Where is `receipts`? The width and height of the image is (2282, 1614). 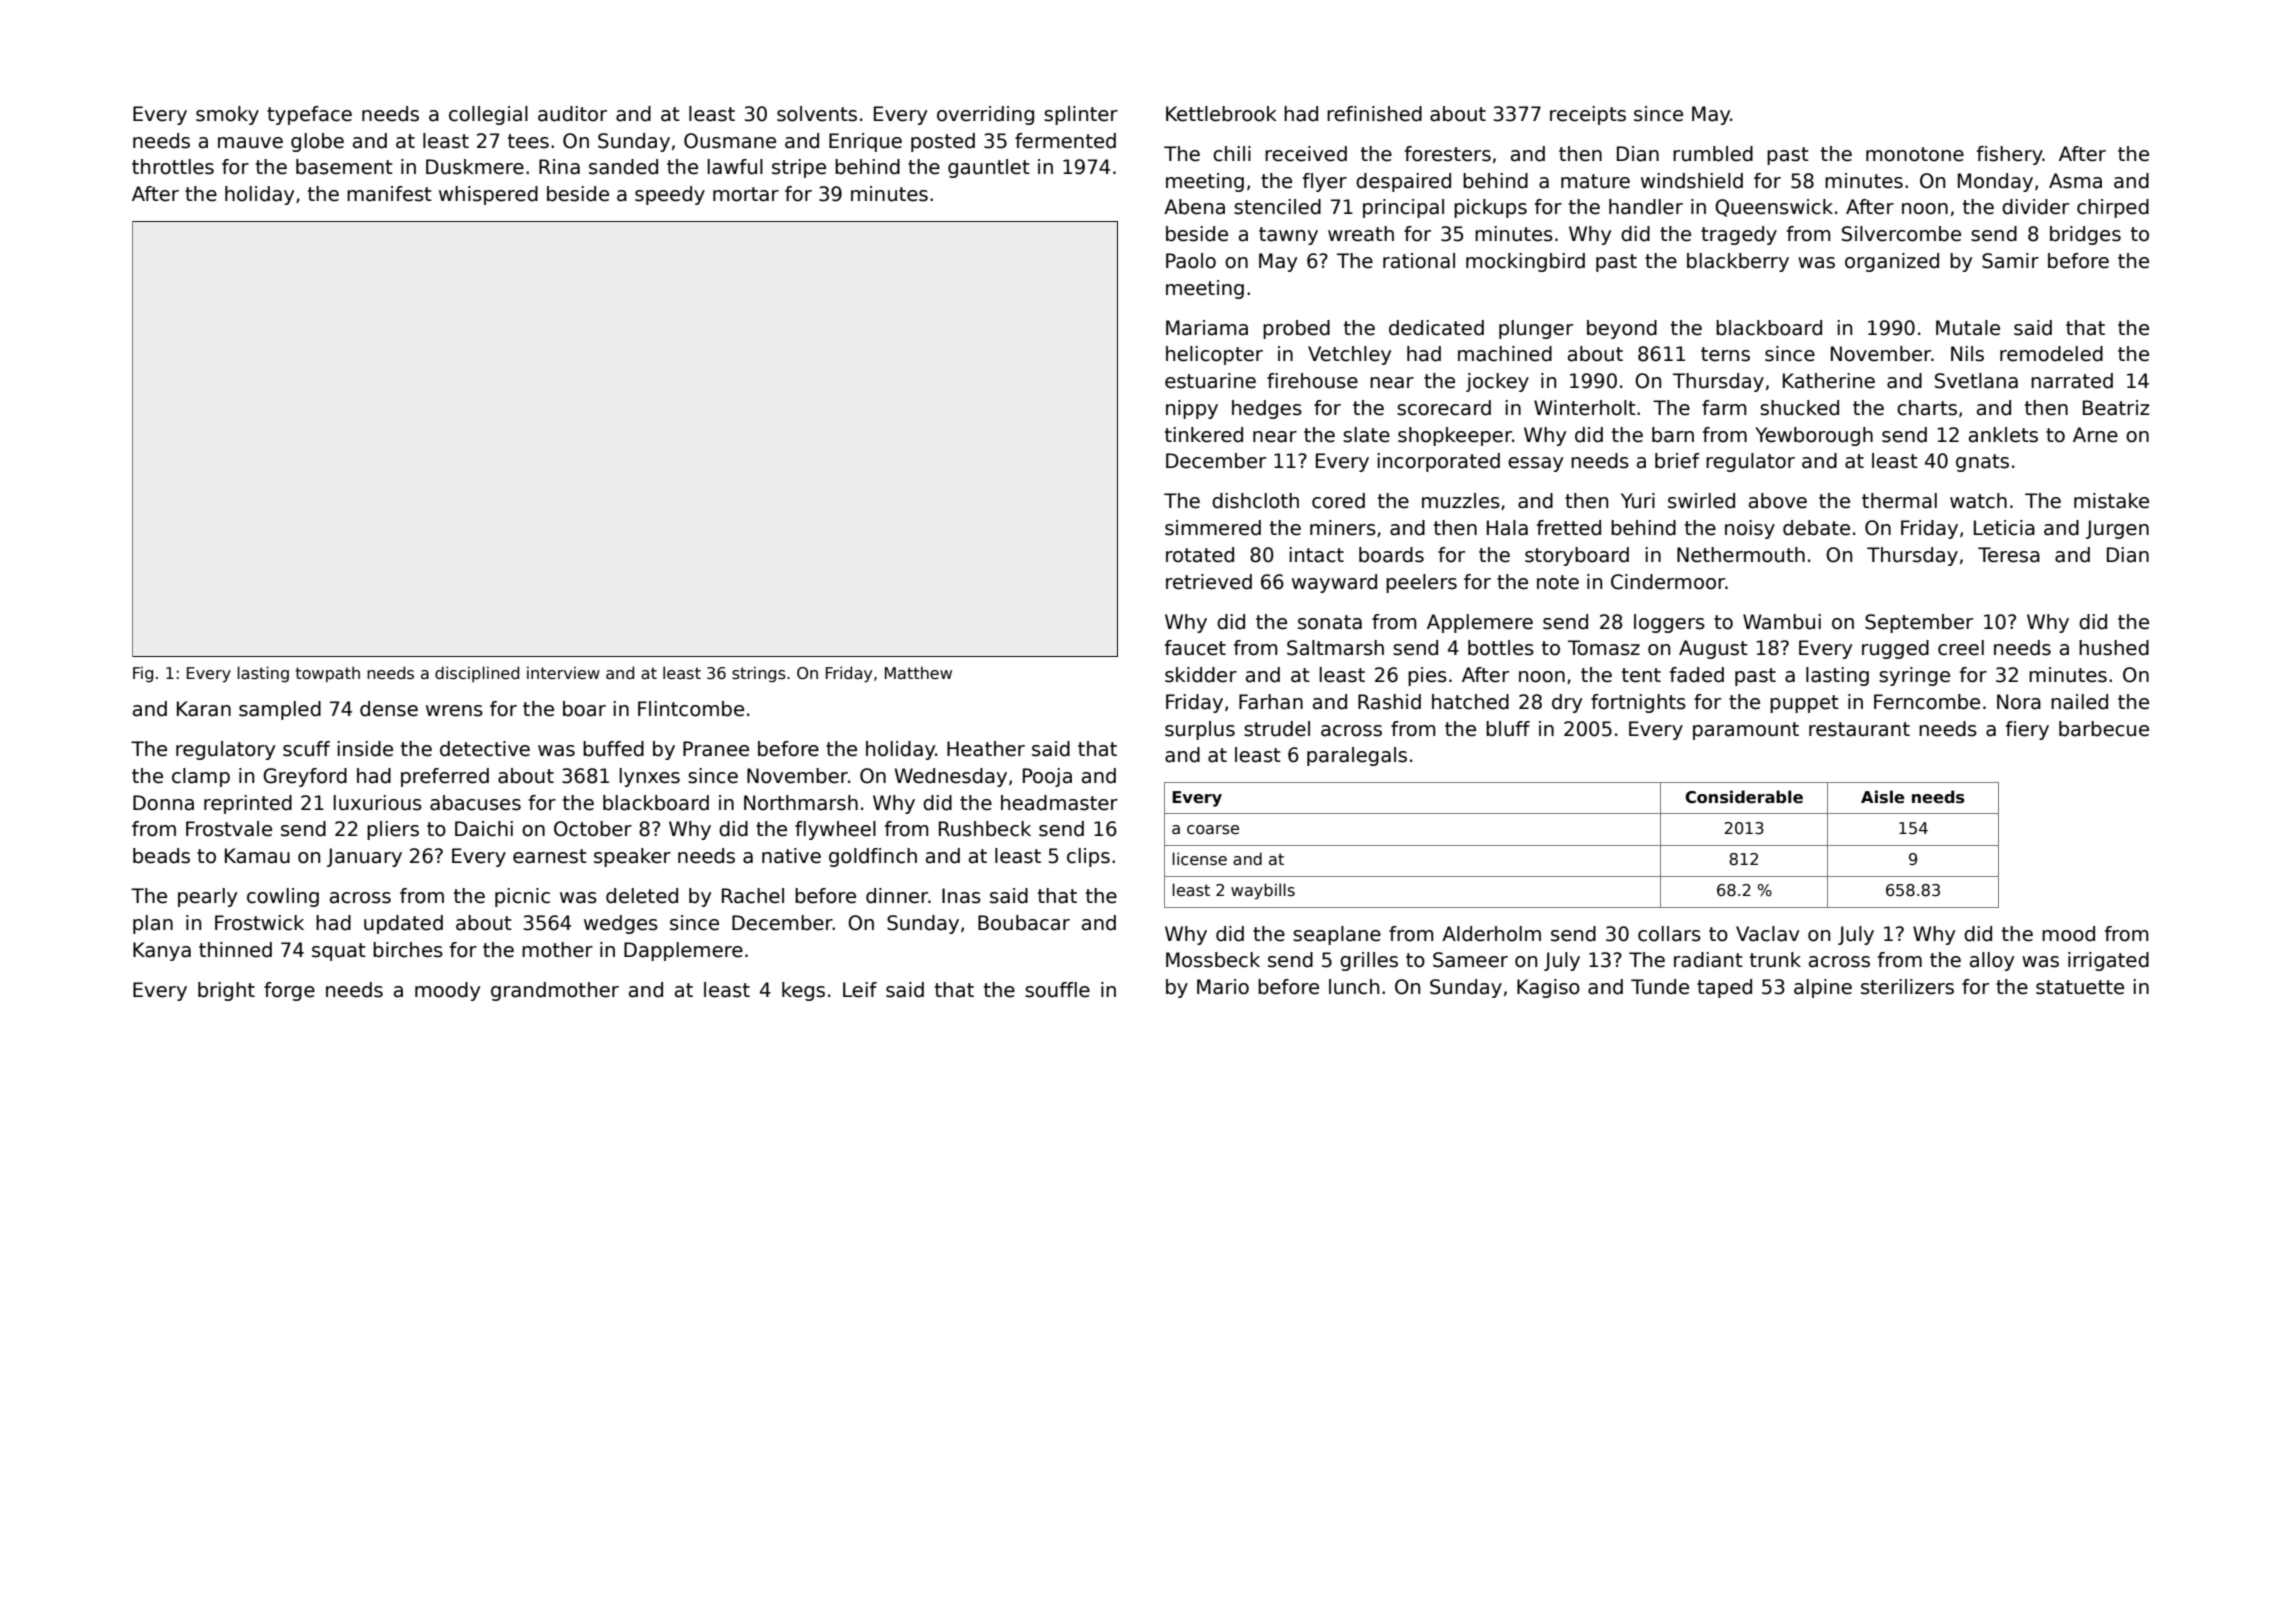
receipts is located at coordinates (1588, 115).
